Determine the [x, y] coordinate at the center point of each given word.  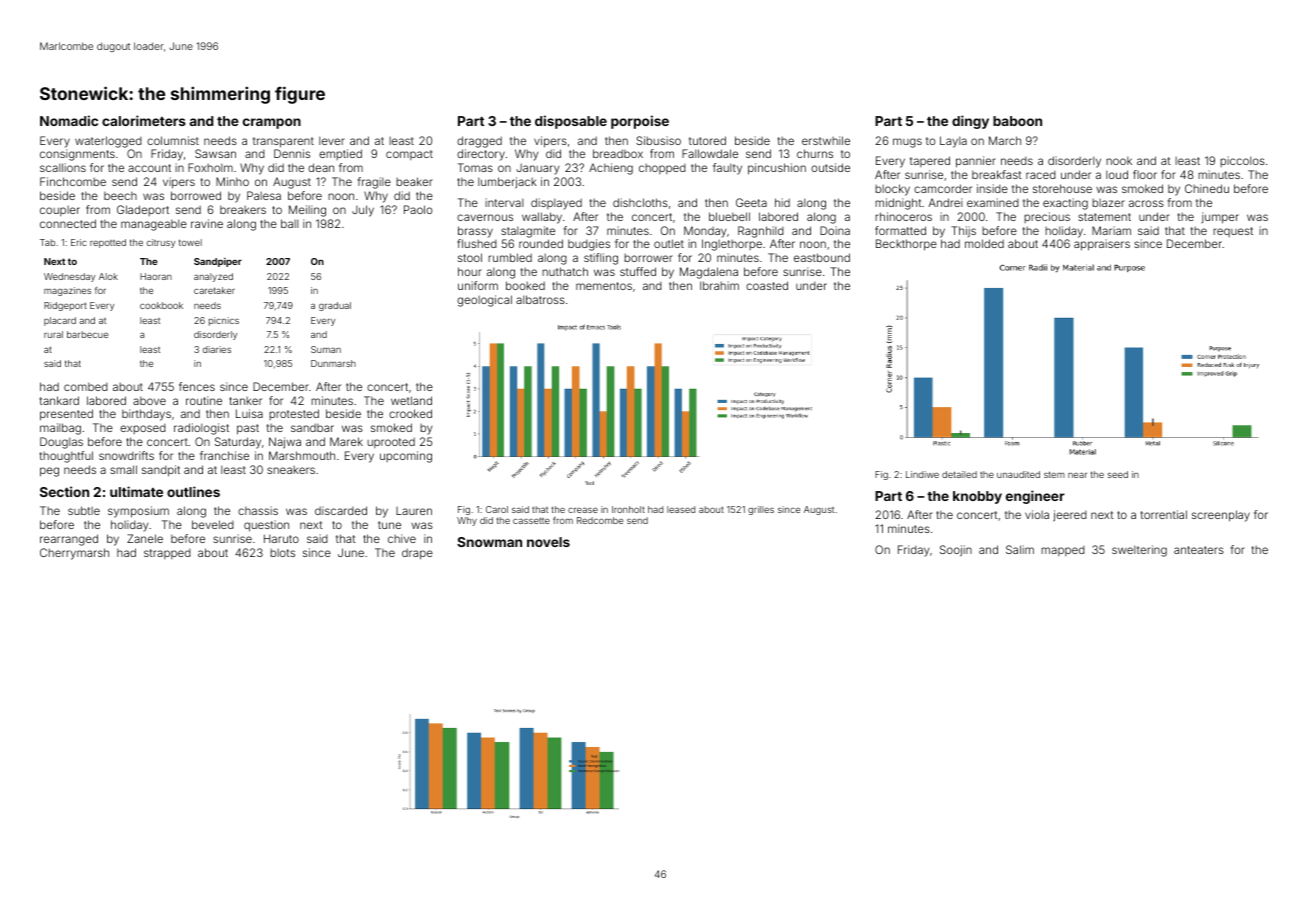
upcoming [406, 457]
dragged [479, 142]
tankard [59, 400]
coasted [767, 285]
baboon [1017, 121]
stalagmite [528, 232]
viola [1037, 514]
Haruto [281, 538]
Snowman [489, 542]
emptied [340, 154]
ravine [207, 223]
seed [1118, 474]
